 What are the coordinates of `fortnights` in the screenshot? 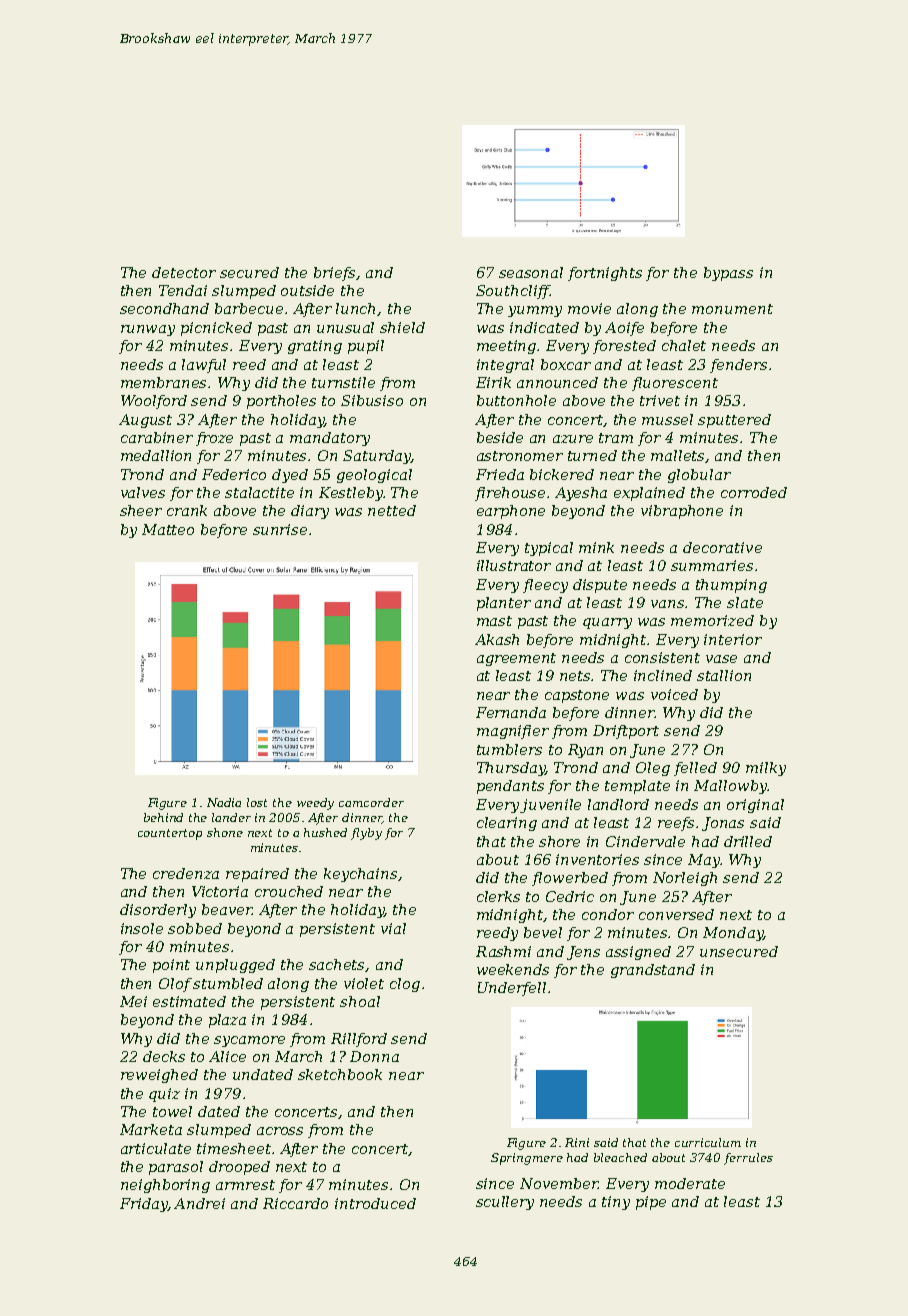 It's located at (605, 274).
